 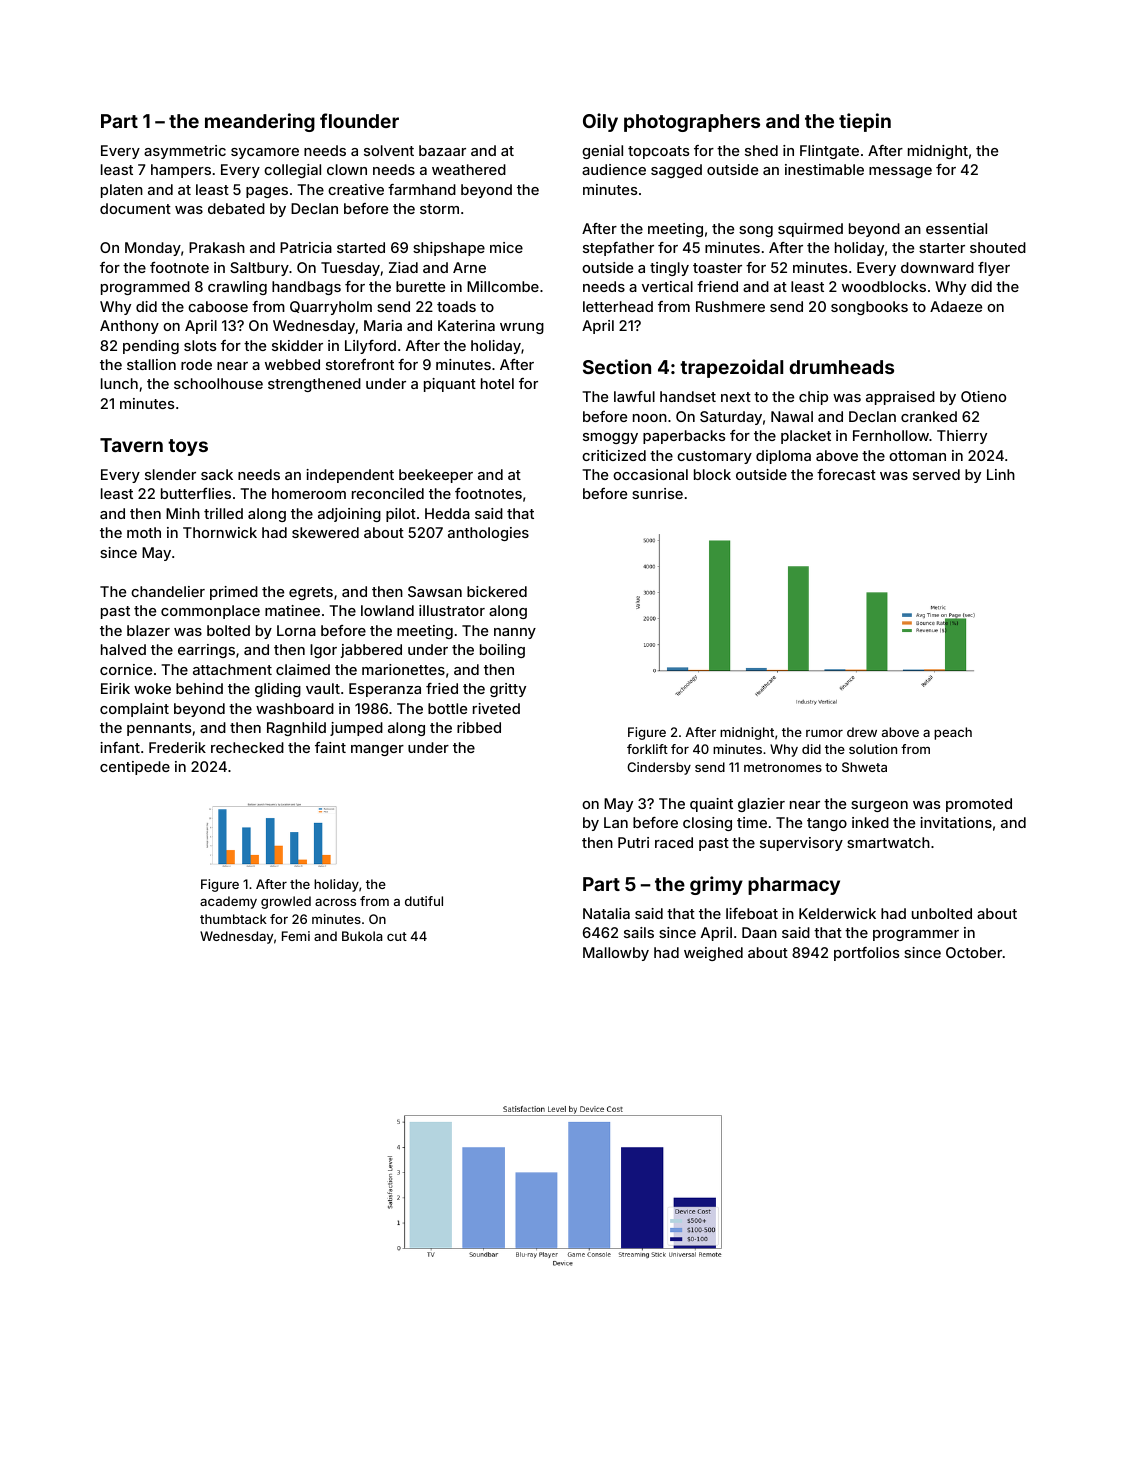 I want to click on hampers, so click(x=181, y=171).
